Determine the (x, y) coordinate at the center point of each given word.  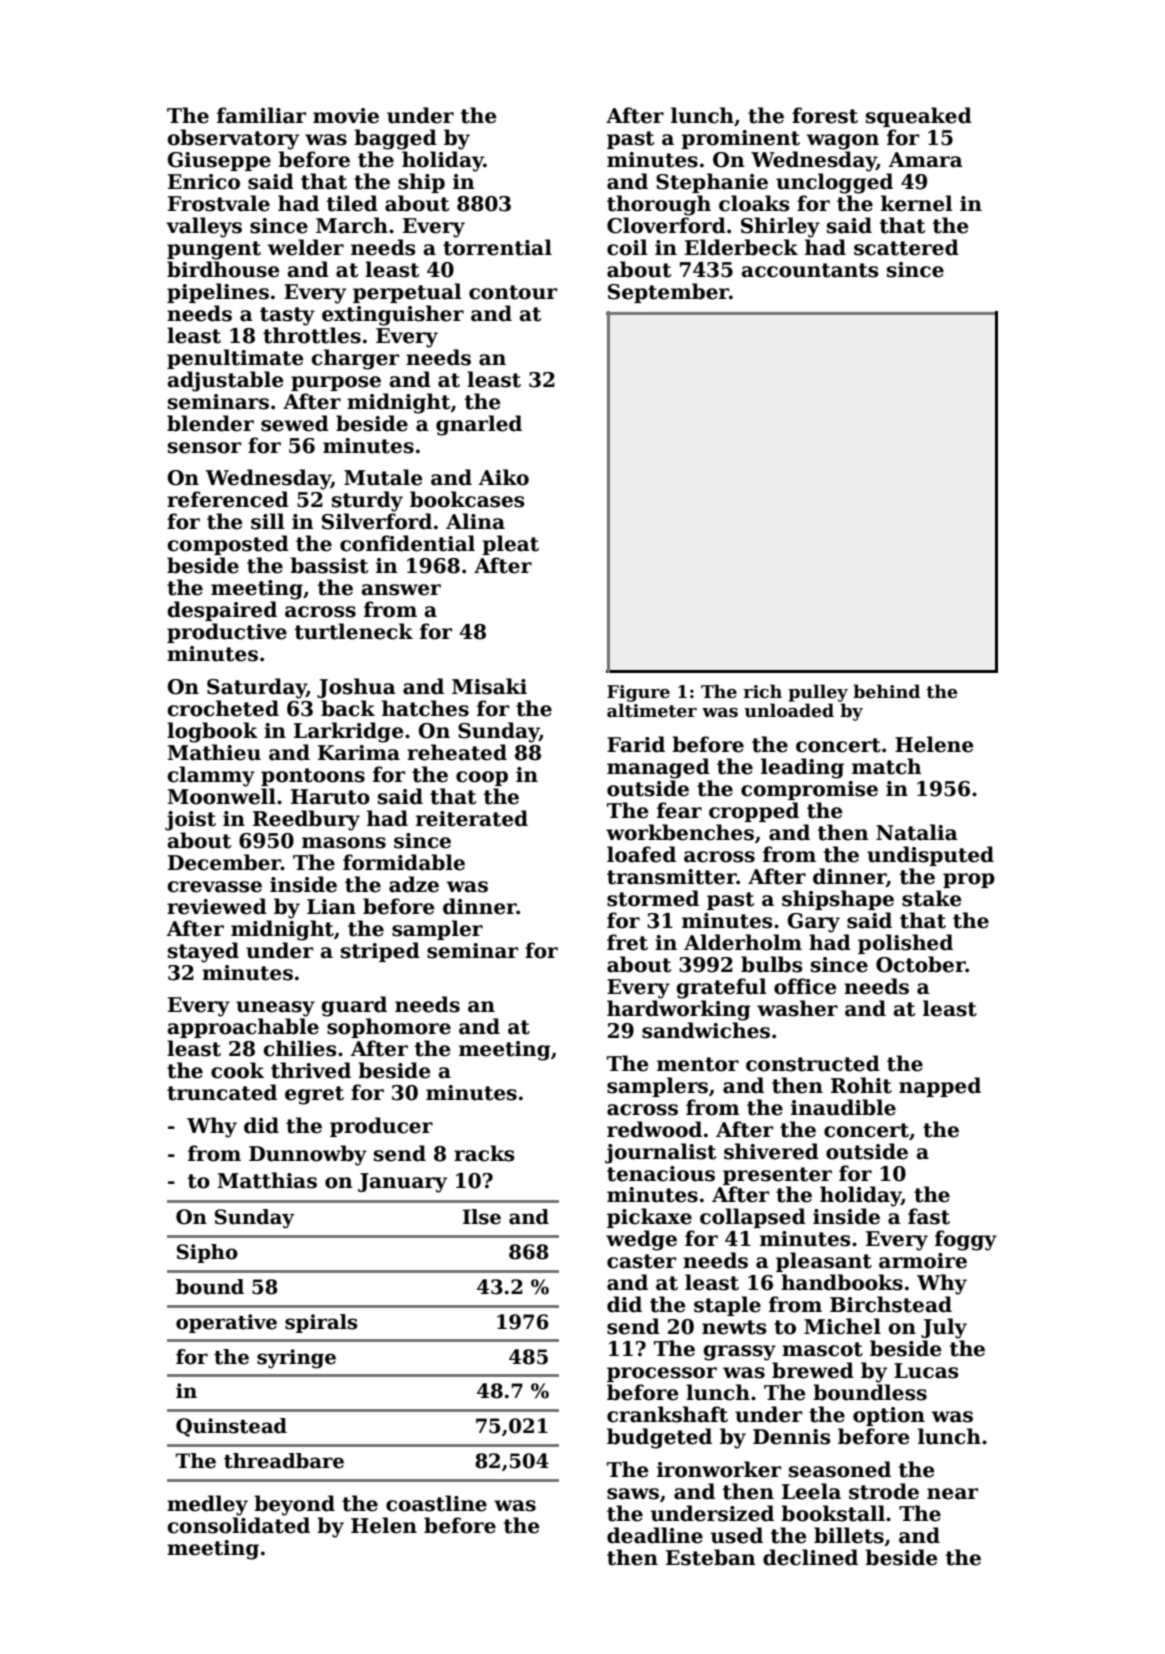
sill (267, 521)
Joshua (356, 688)
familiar (261, 115)
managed (658, 768)
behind (886, 691)
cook (237, 1070)
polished (905, 944)
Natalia (917, 832)
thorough (659, 205)
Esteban (711, 1557)
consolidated (238, 1525)
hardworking (679, 1010)
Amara (925, 160)
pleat (510, 545)
